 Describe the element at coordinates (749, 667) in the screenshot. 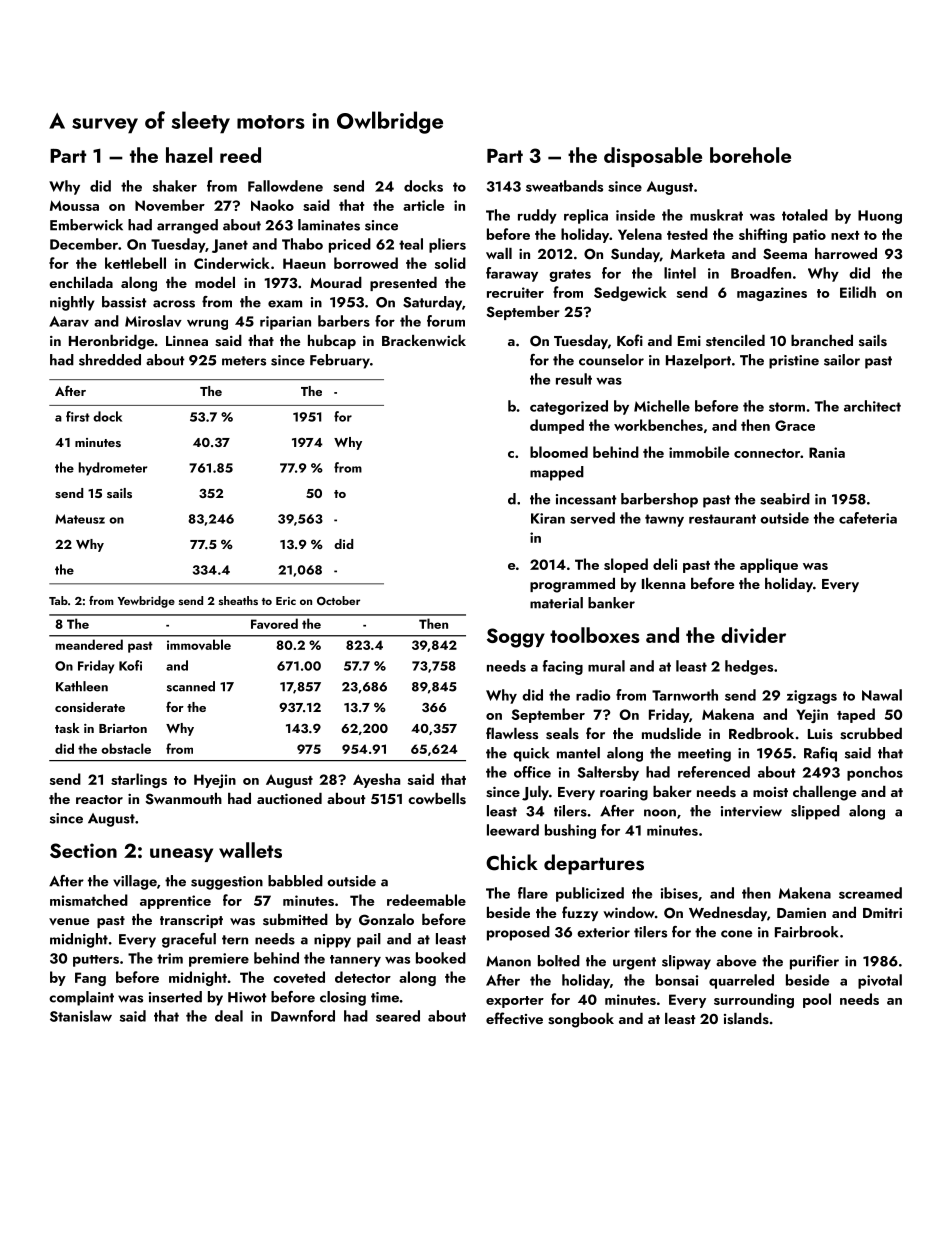

I see `hedges` at that location.
